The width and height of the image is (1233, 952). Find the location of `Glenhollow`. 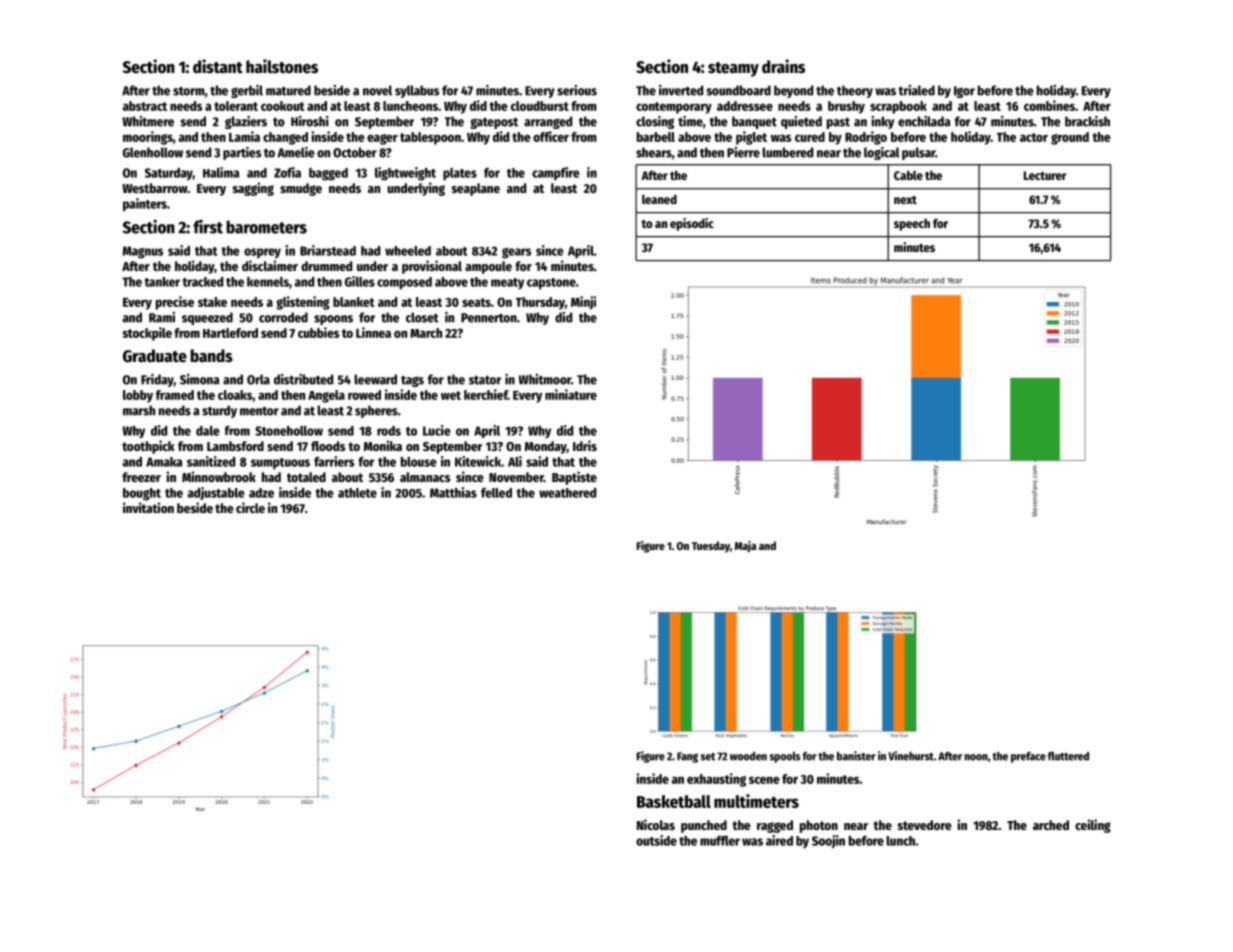

Glenhollow is located at coordinates (153, 152).
